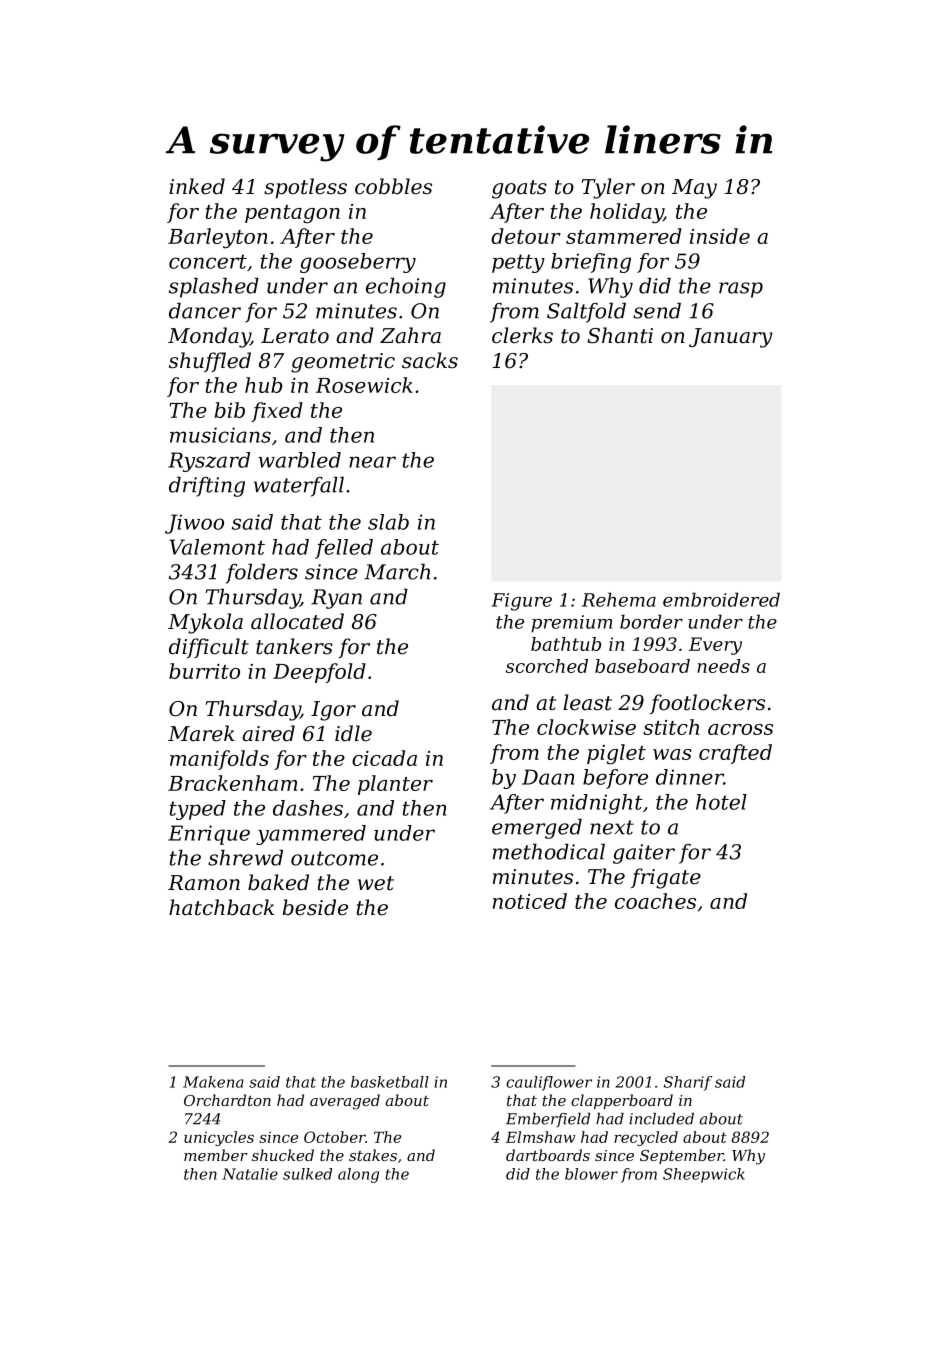  I want to click on yammered, so click(311, 835).
